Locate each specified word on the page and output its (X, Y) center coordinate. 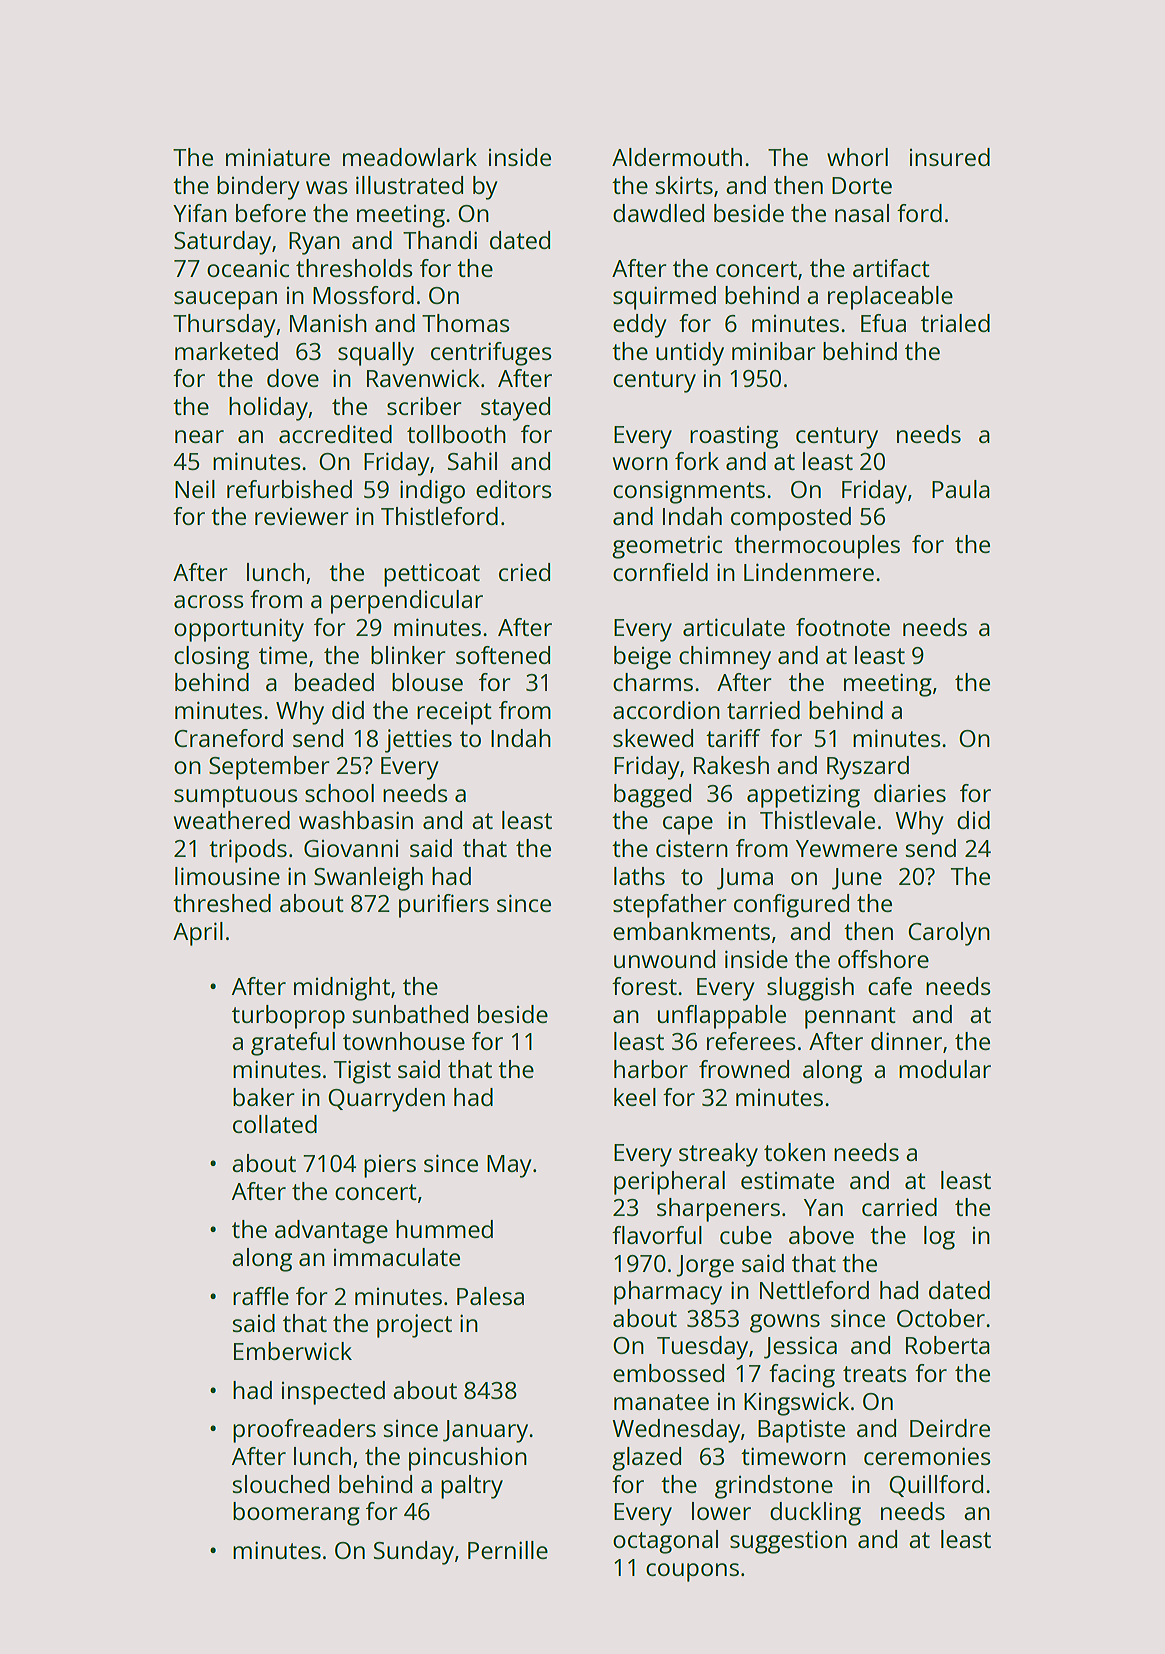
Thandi (440, 240)
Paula (961, 489)
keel (635, 1097)
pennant (850, 1018)
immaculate (397, 1257)
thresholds (354, 268)
